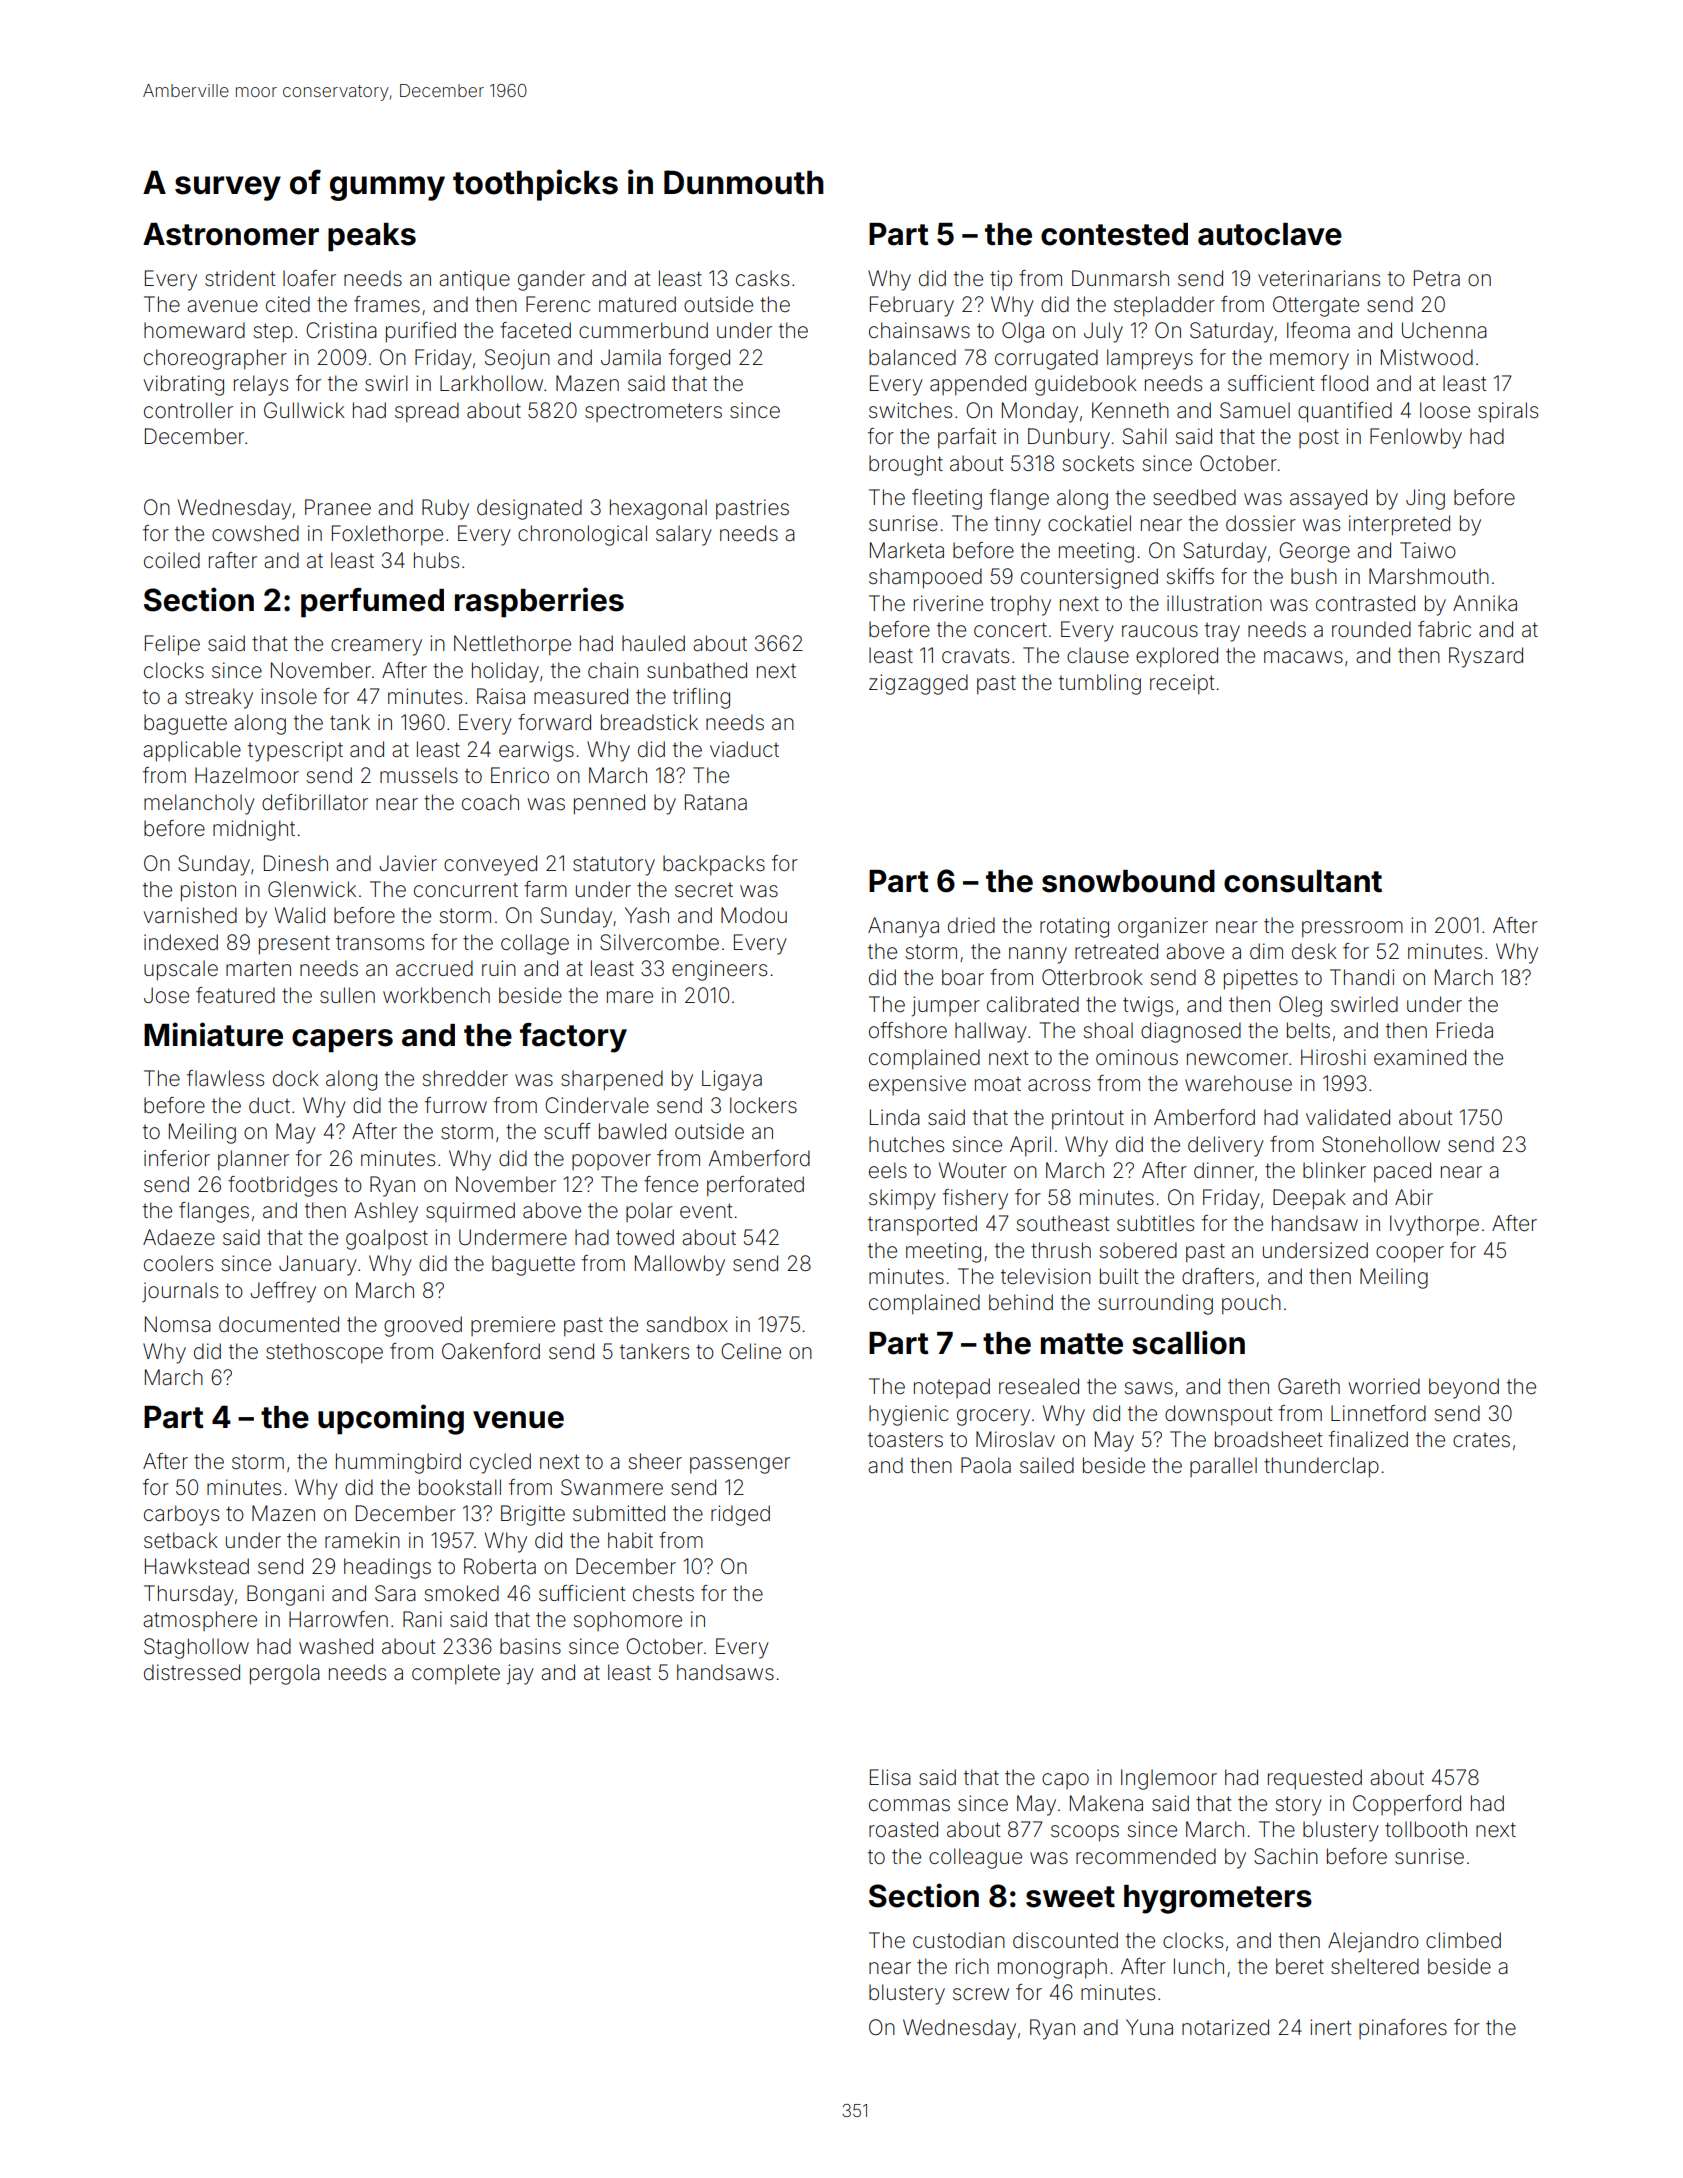 Image resolution: width=1683 pixels, height=2178 pixels. Describe the element at coordinates (1375, 1966) in the screenshot. I see `sheltered` at that location.
